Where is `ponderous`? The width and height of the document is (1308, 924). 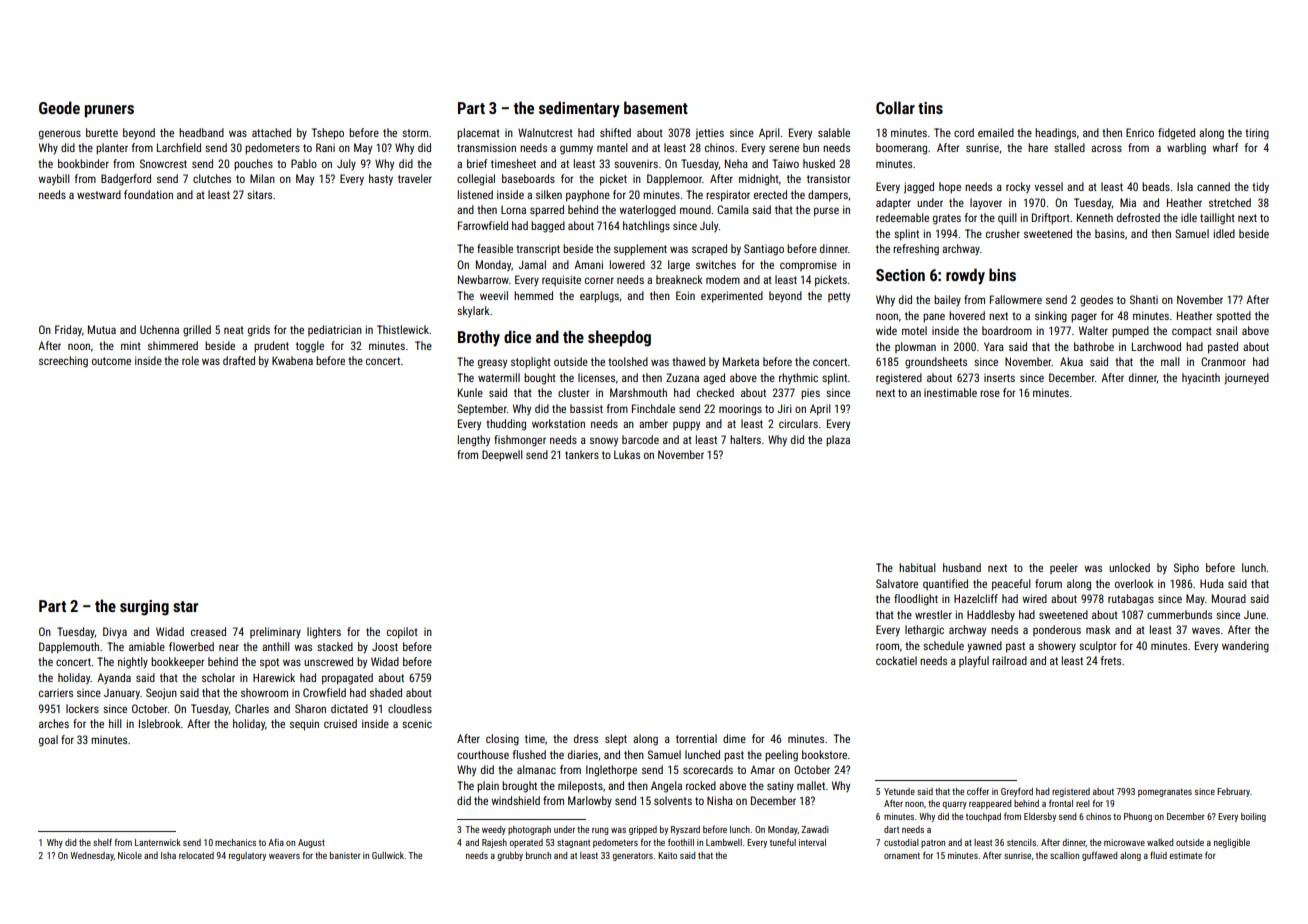
ponderous is located at coordinates (1057, 630).
